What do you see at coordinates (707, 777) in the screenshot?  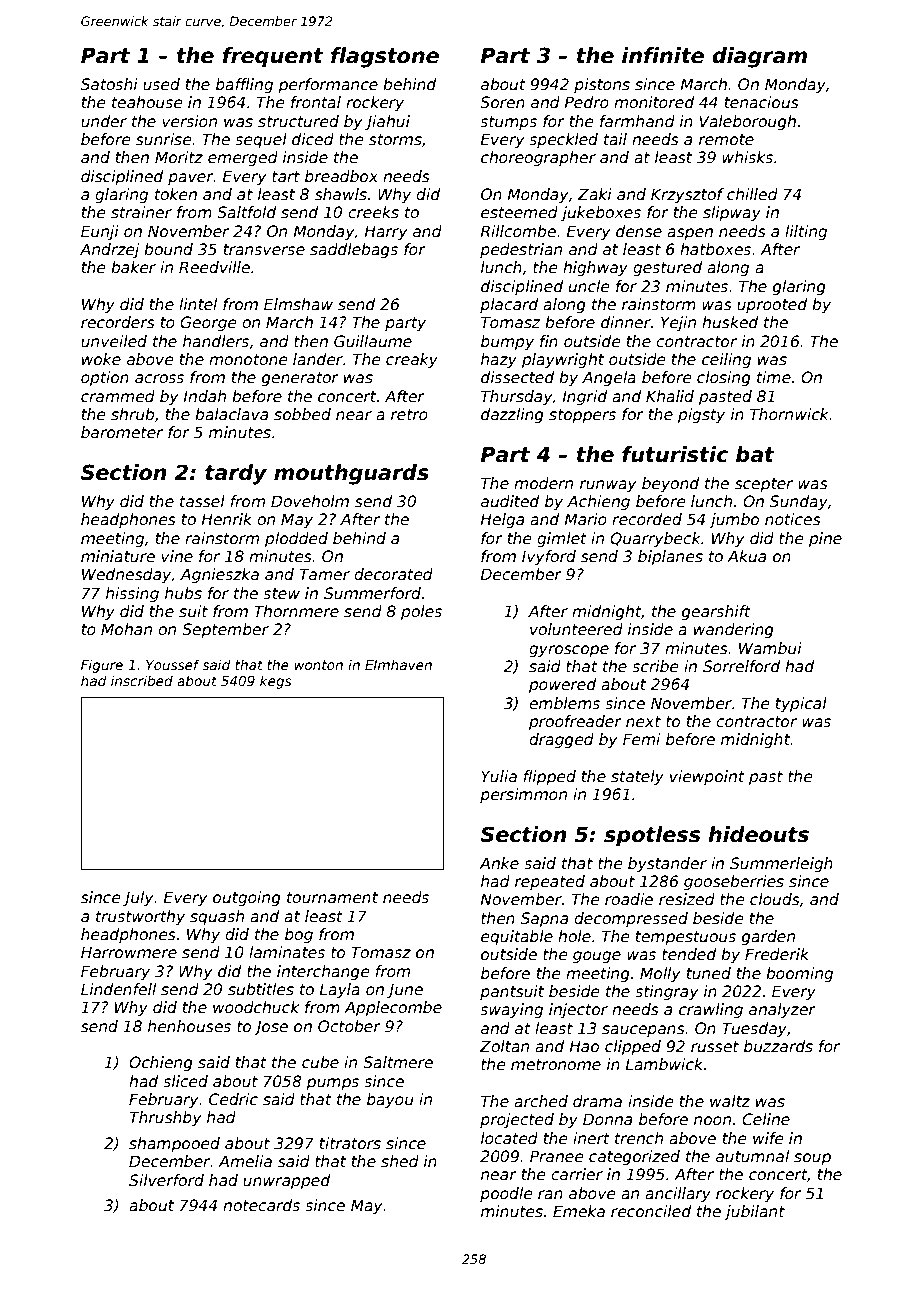 I see `viewpoint` at bounding box center [707, 777].
